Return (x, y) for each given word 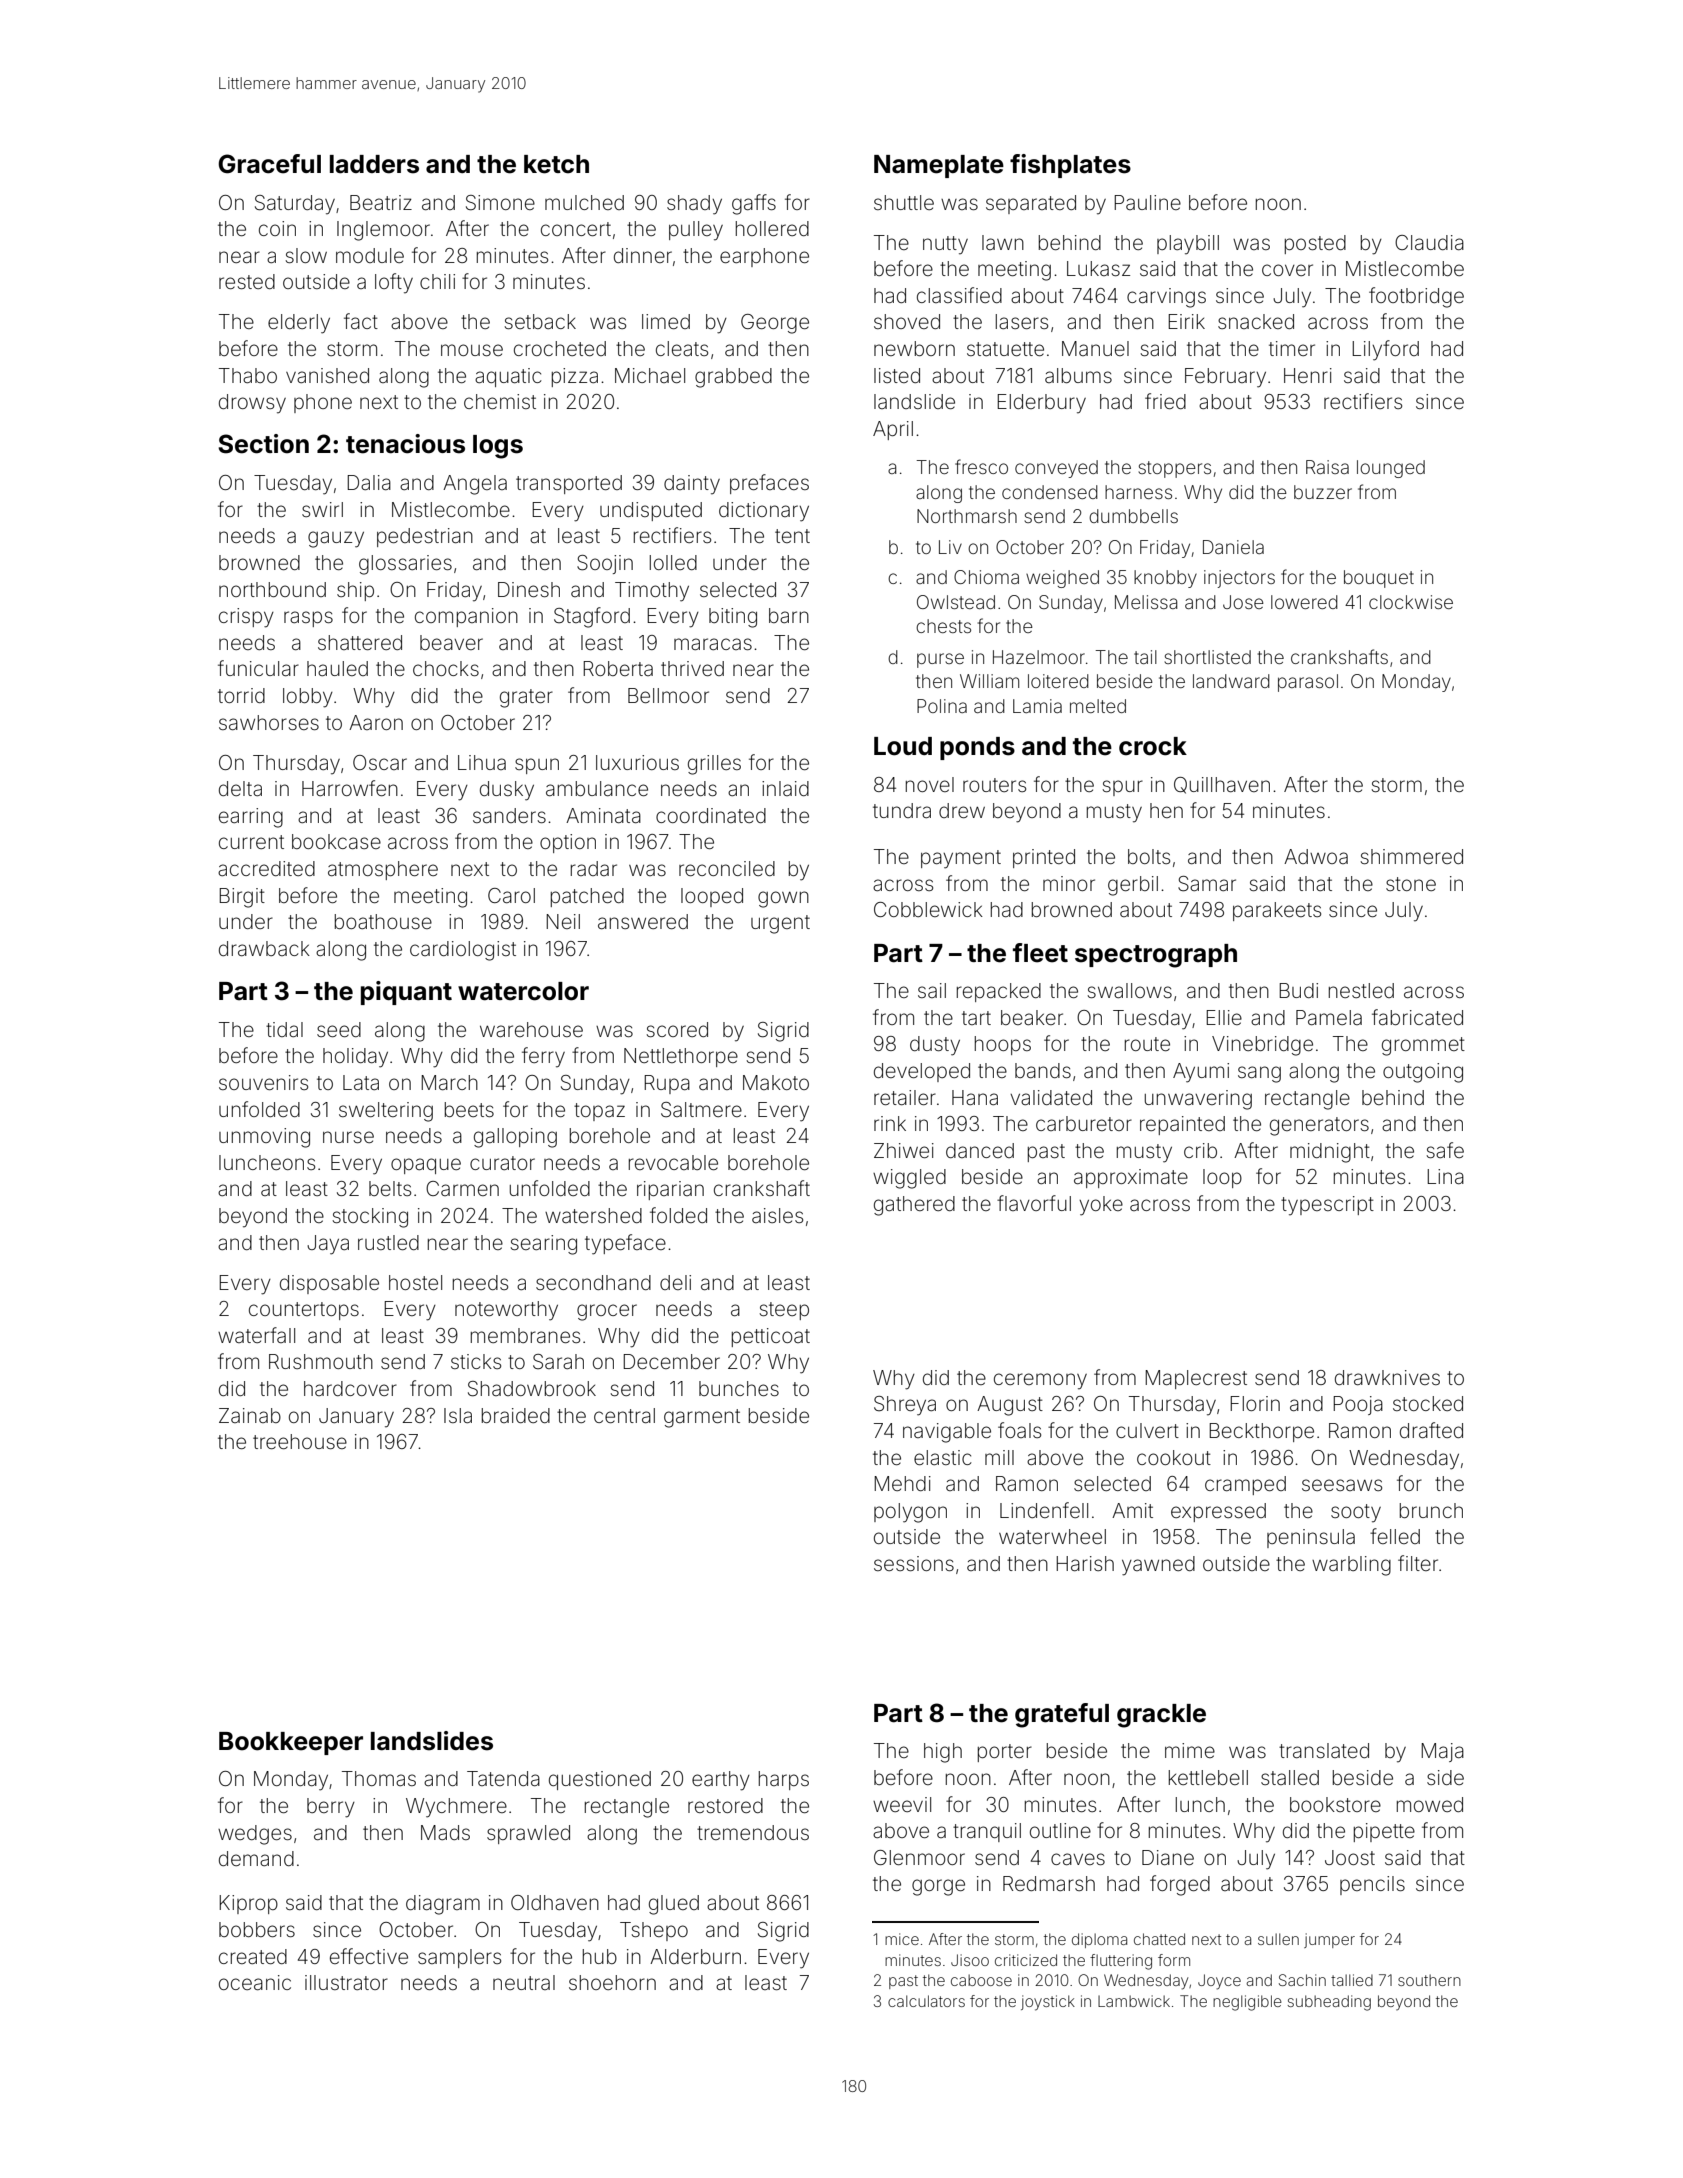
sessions (914, 1563)
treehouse (300, 1441)
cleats (682, 348)
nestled (1361, 990)
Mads (445, 1832)
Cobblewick (928, 909)
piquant (406, 993)
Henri (1308, 375)
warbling (1351, 1566)
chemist (500, 401)
